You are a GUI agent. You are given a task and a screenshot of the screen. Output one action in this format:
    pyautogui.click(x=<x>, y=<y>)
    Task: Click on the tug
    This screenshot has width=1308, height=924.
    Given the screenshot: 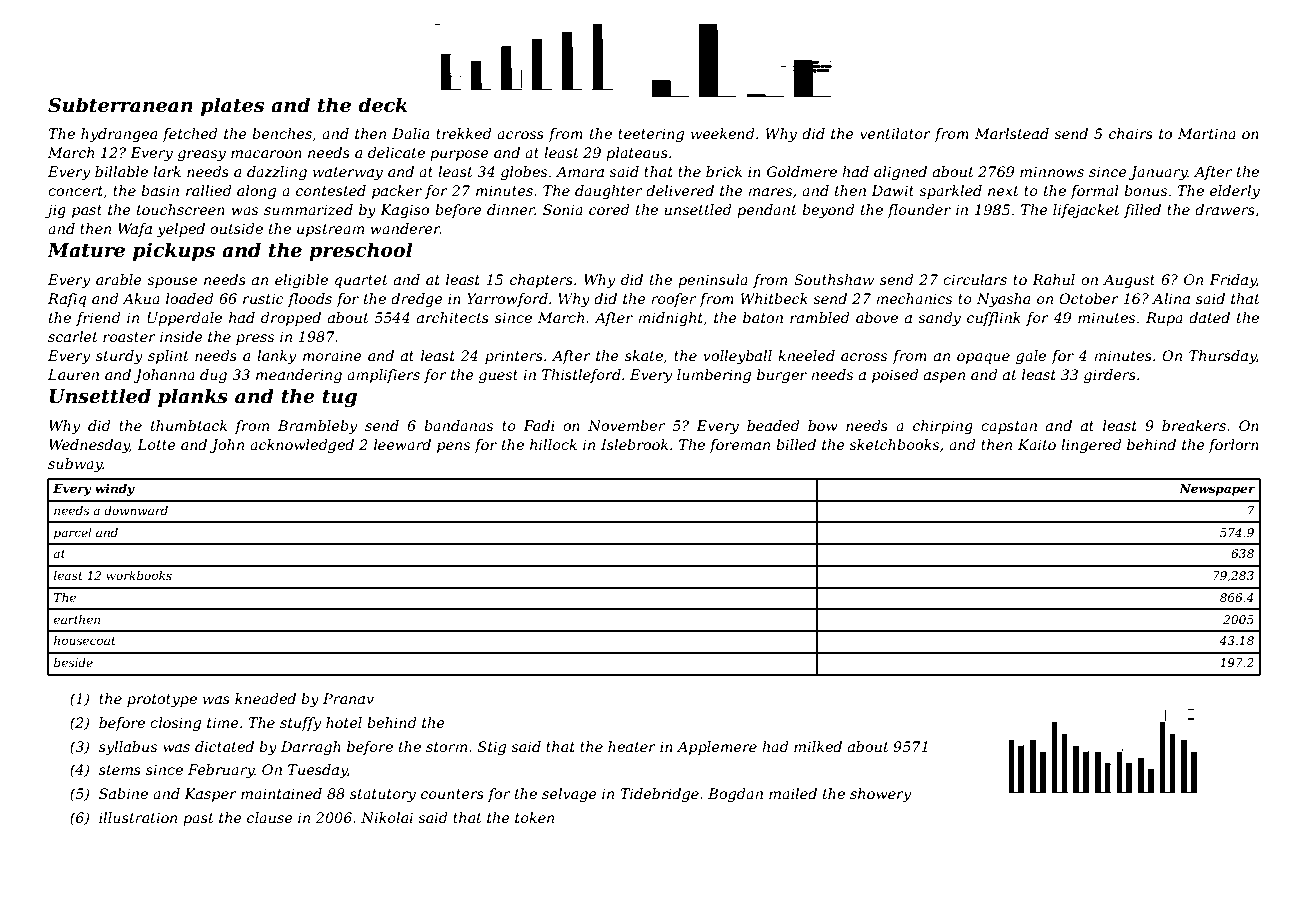 What is the action you would take?
    pyautogui.click(x=339, y=398)
